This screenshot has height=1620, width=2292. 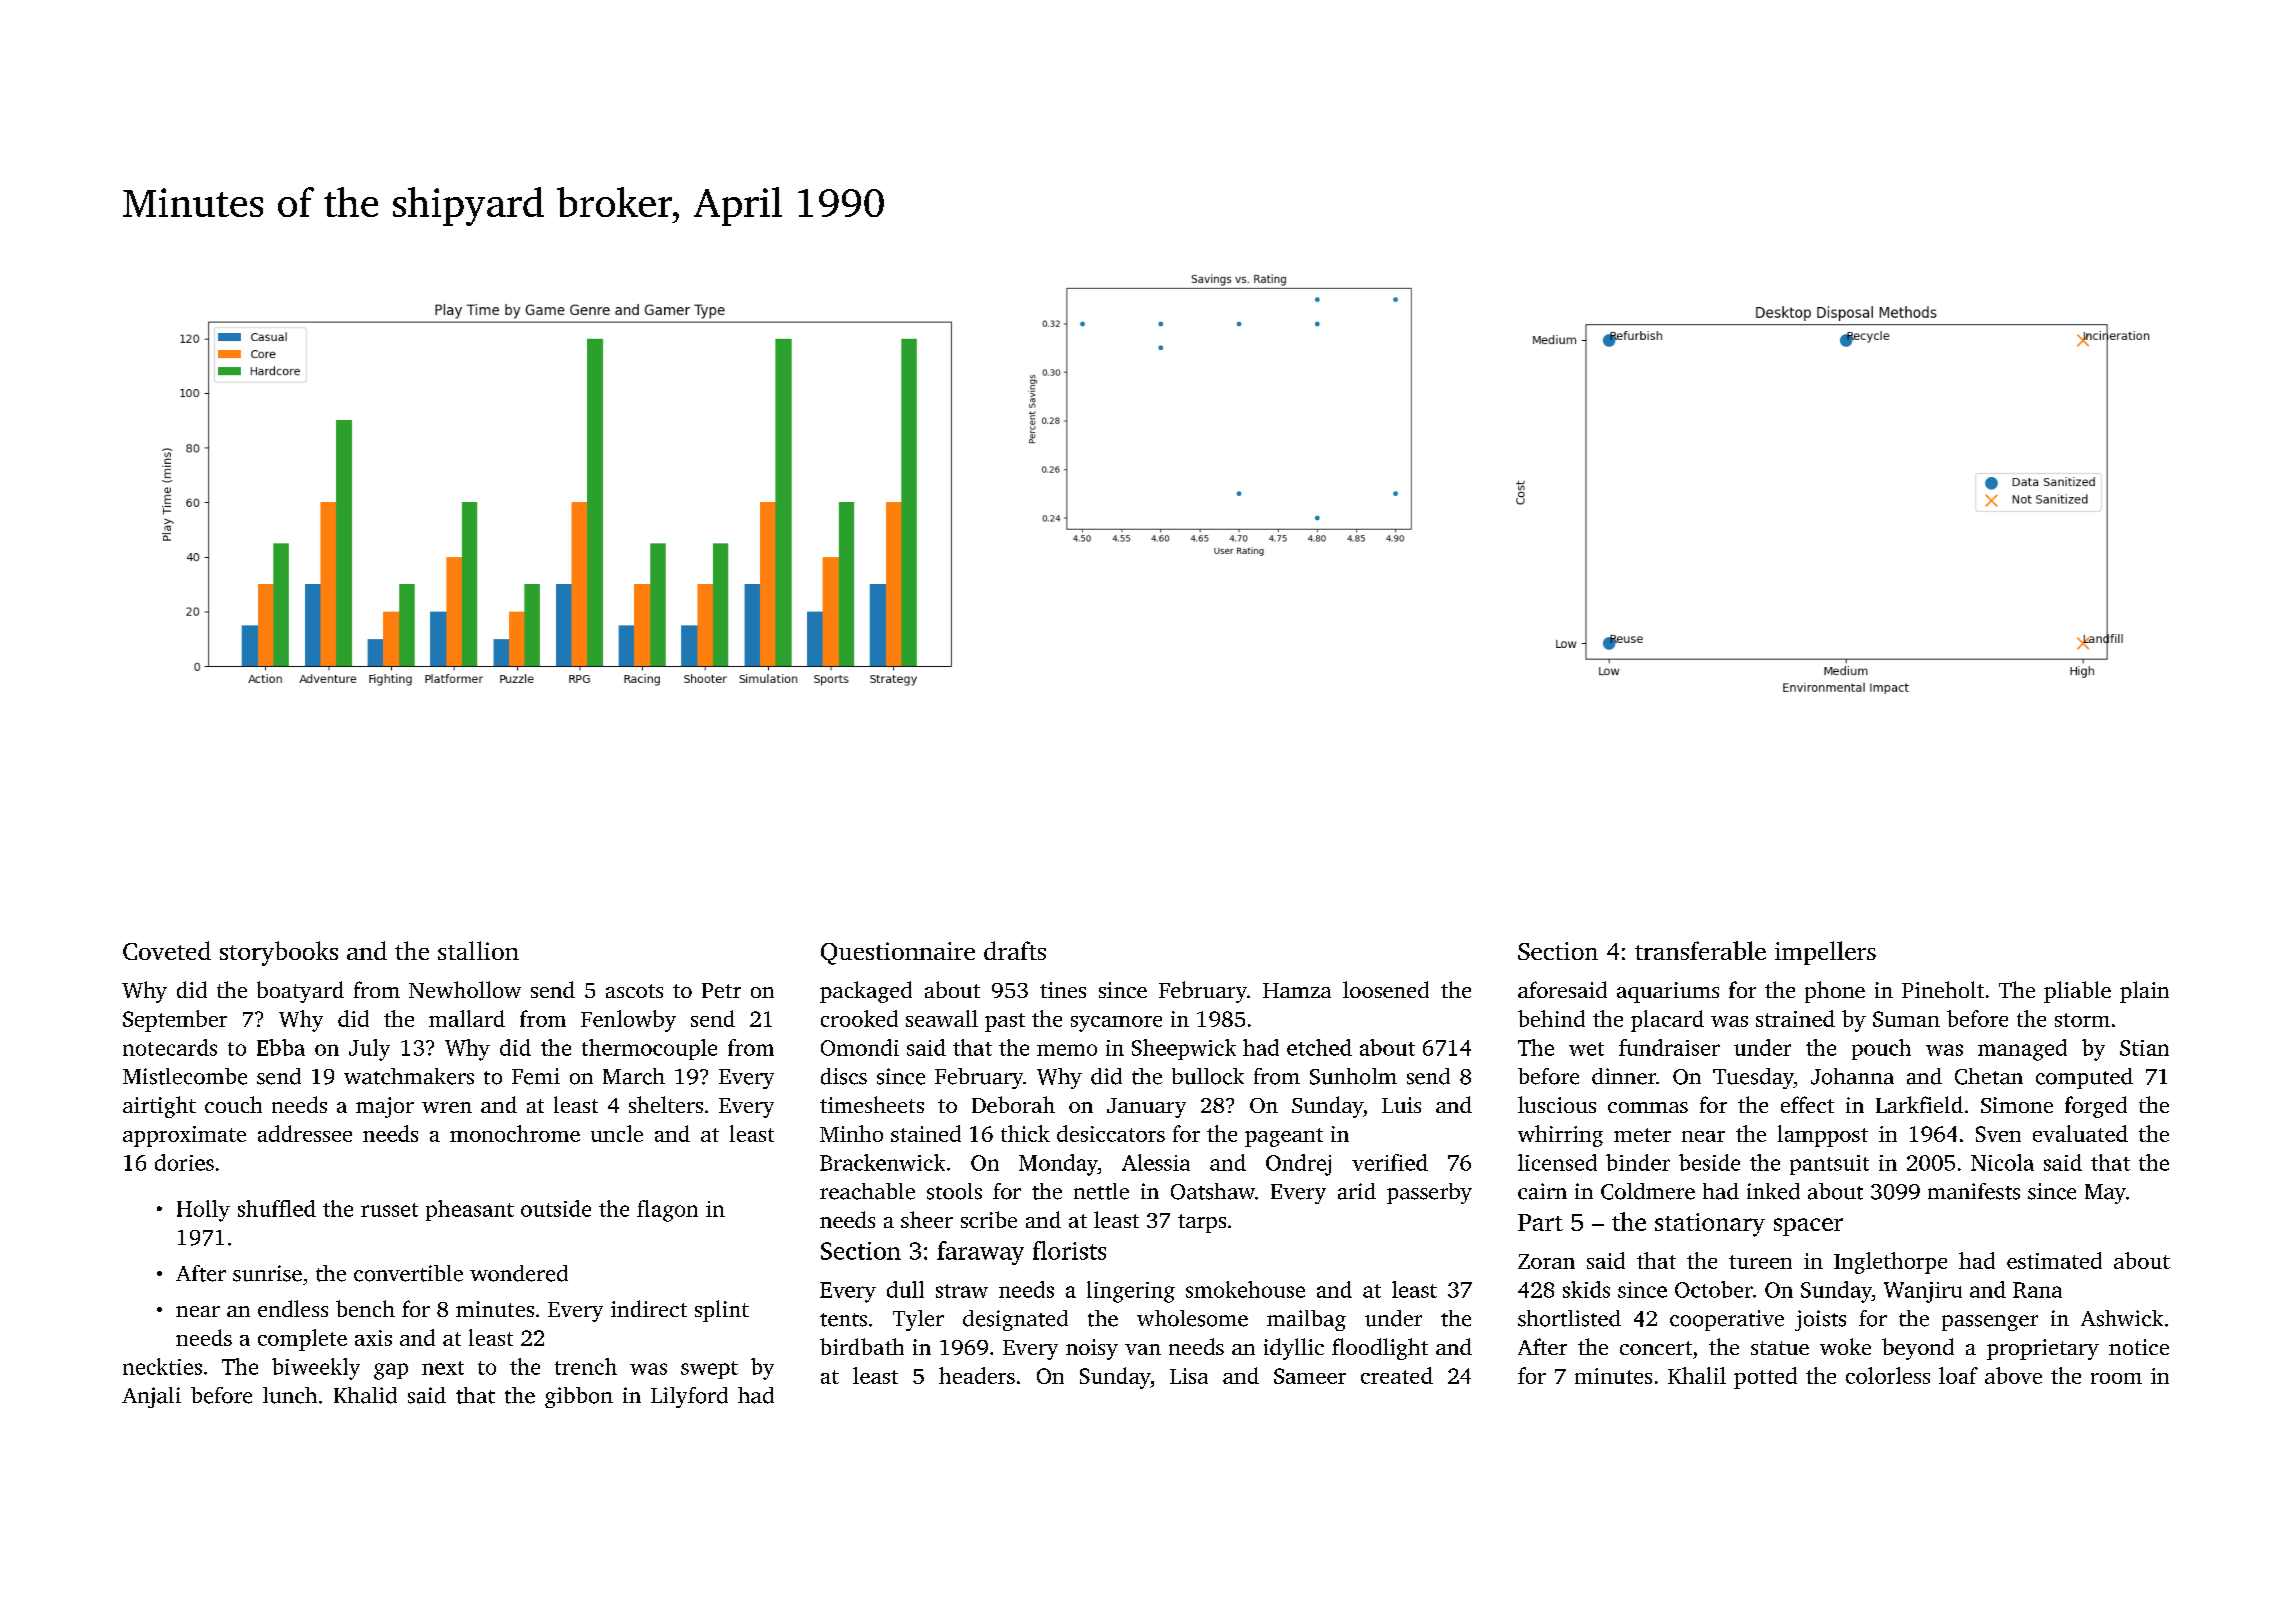 What do you see at coordinates (1298, 1165) in the screenshot?
I see `Ondrej` at bounding box center [1298, 1165].
